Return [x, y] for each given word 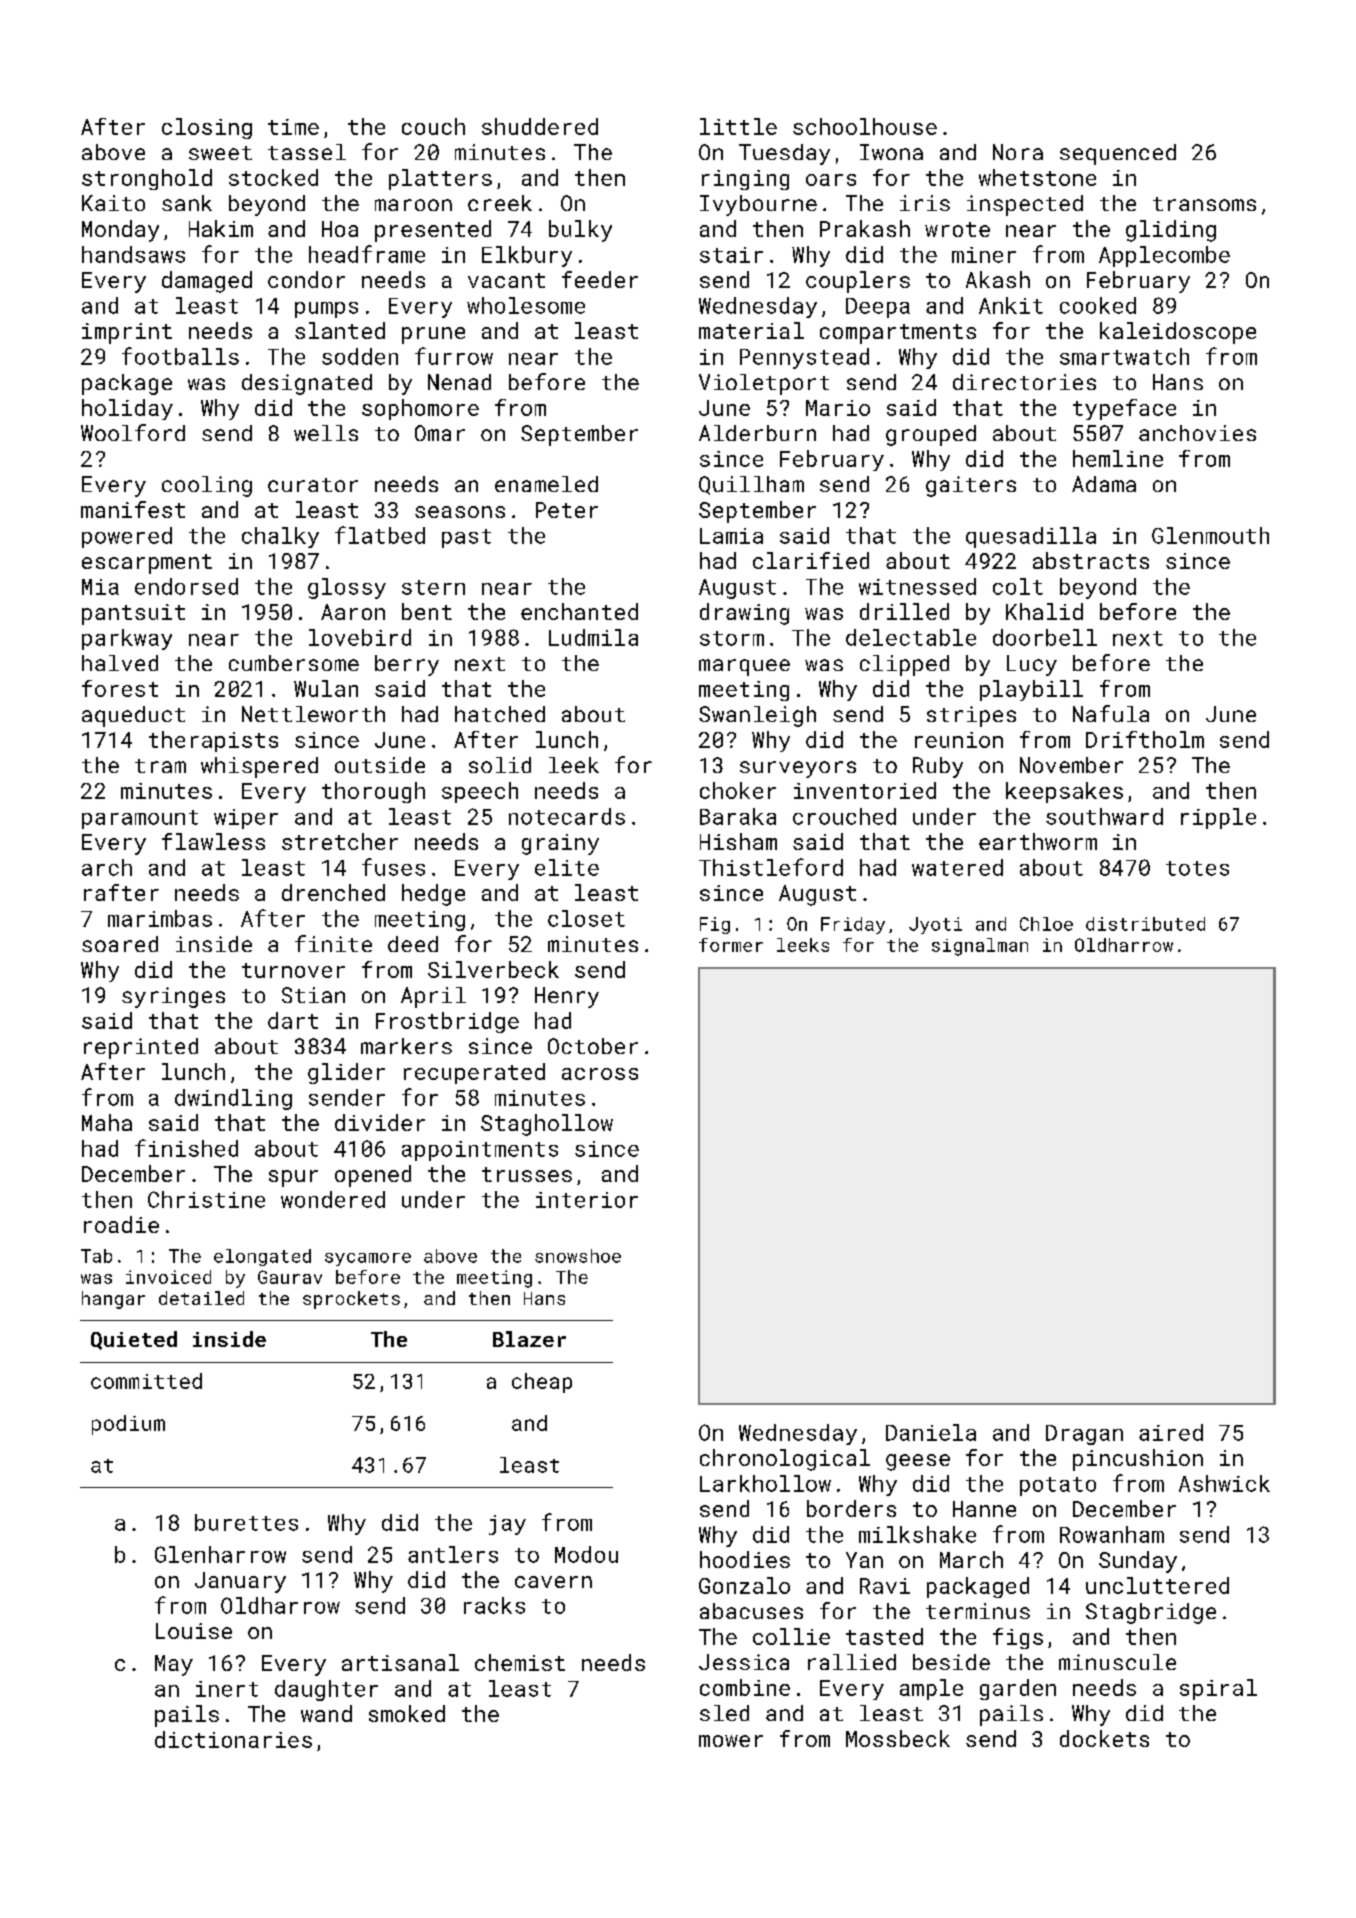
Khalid [1044, 611]
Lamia [731, 536]
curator [313, 485]
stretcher [340, 841]
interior [587, 1200]
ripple [1218, 818]
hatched [500, 714]
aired [1171, 1432]
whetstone [1037, 177]
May [174, 1665]
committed [146, 1381]
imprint [127, 333]
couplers [858, 282]
